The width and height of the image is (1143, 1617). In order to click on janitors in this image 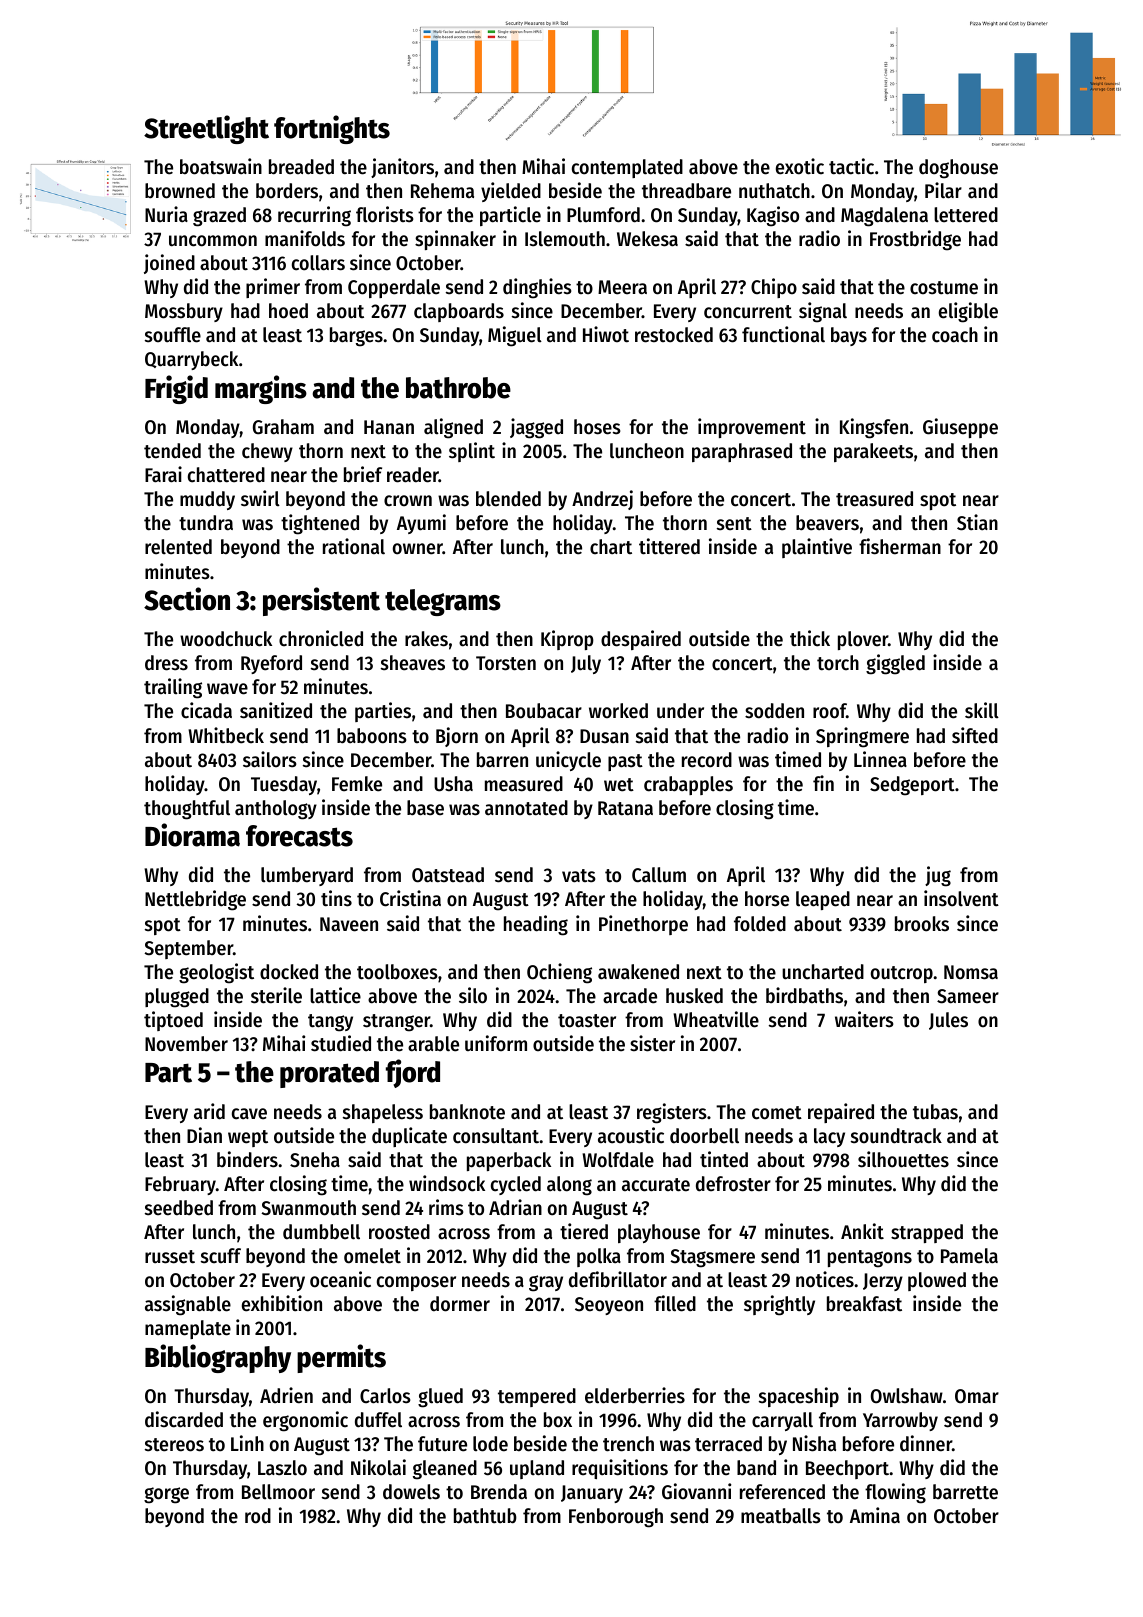, I will do `click(402, 168)`.
